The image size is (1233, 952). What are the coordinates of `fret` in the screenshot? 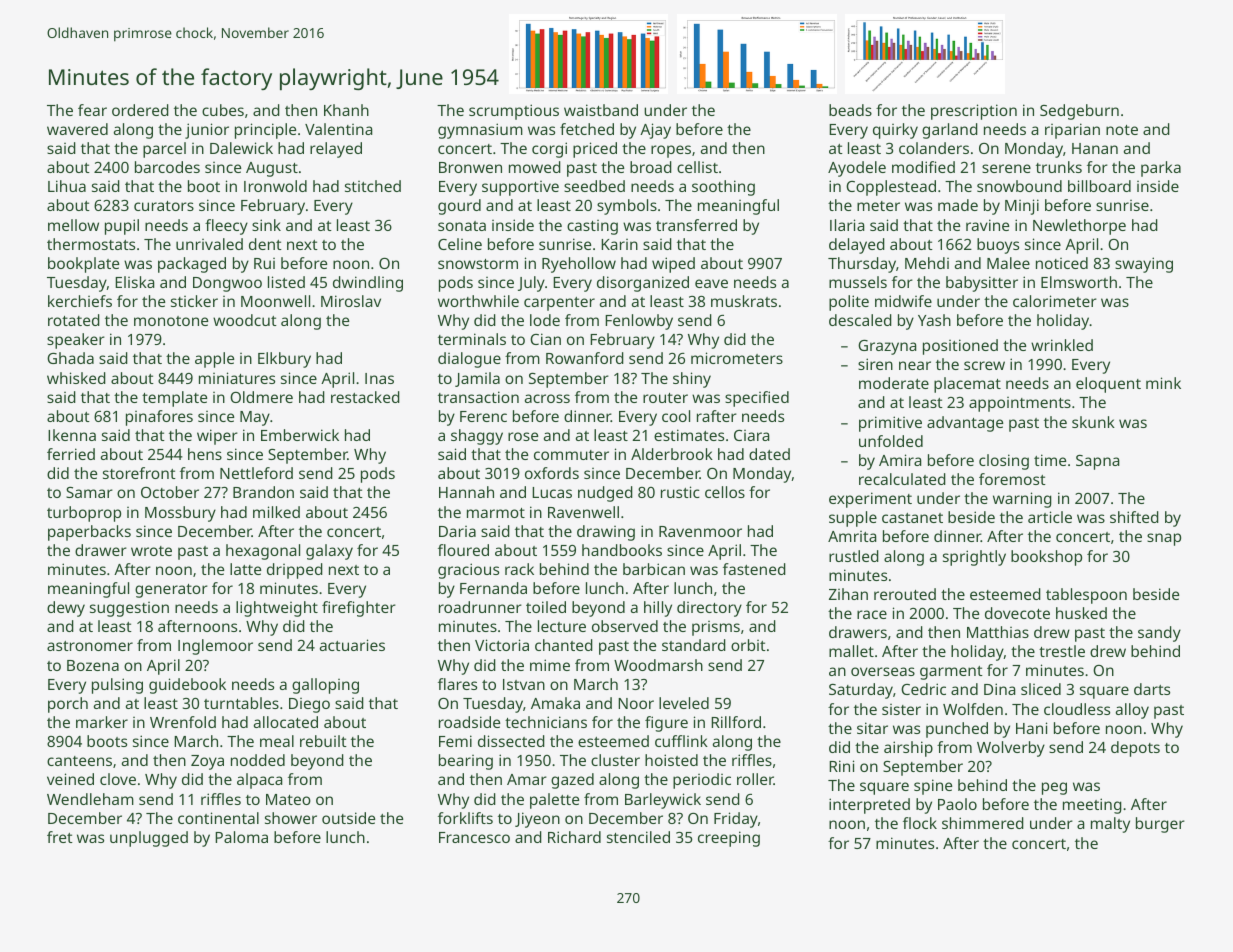 It's located at (60, 837).
